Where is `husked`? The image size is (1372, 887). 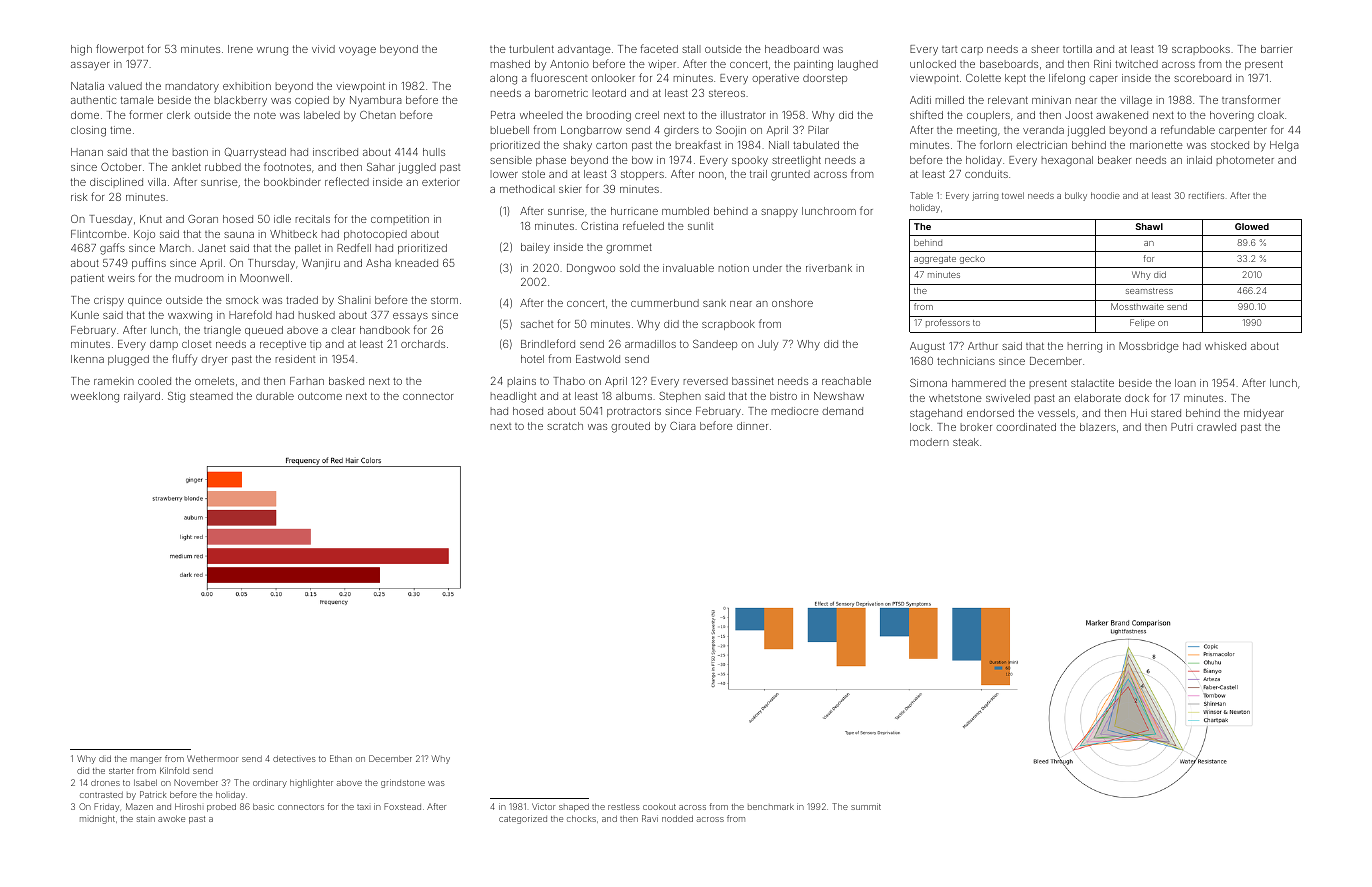
husked is located at coordinates (317, 315).
